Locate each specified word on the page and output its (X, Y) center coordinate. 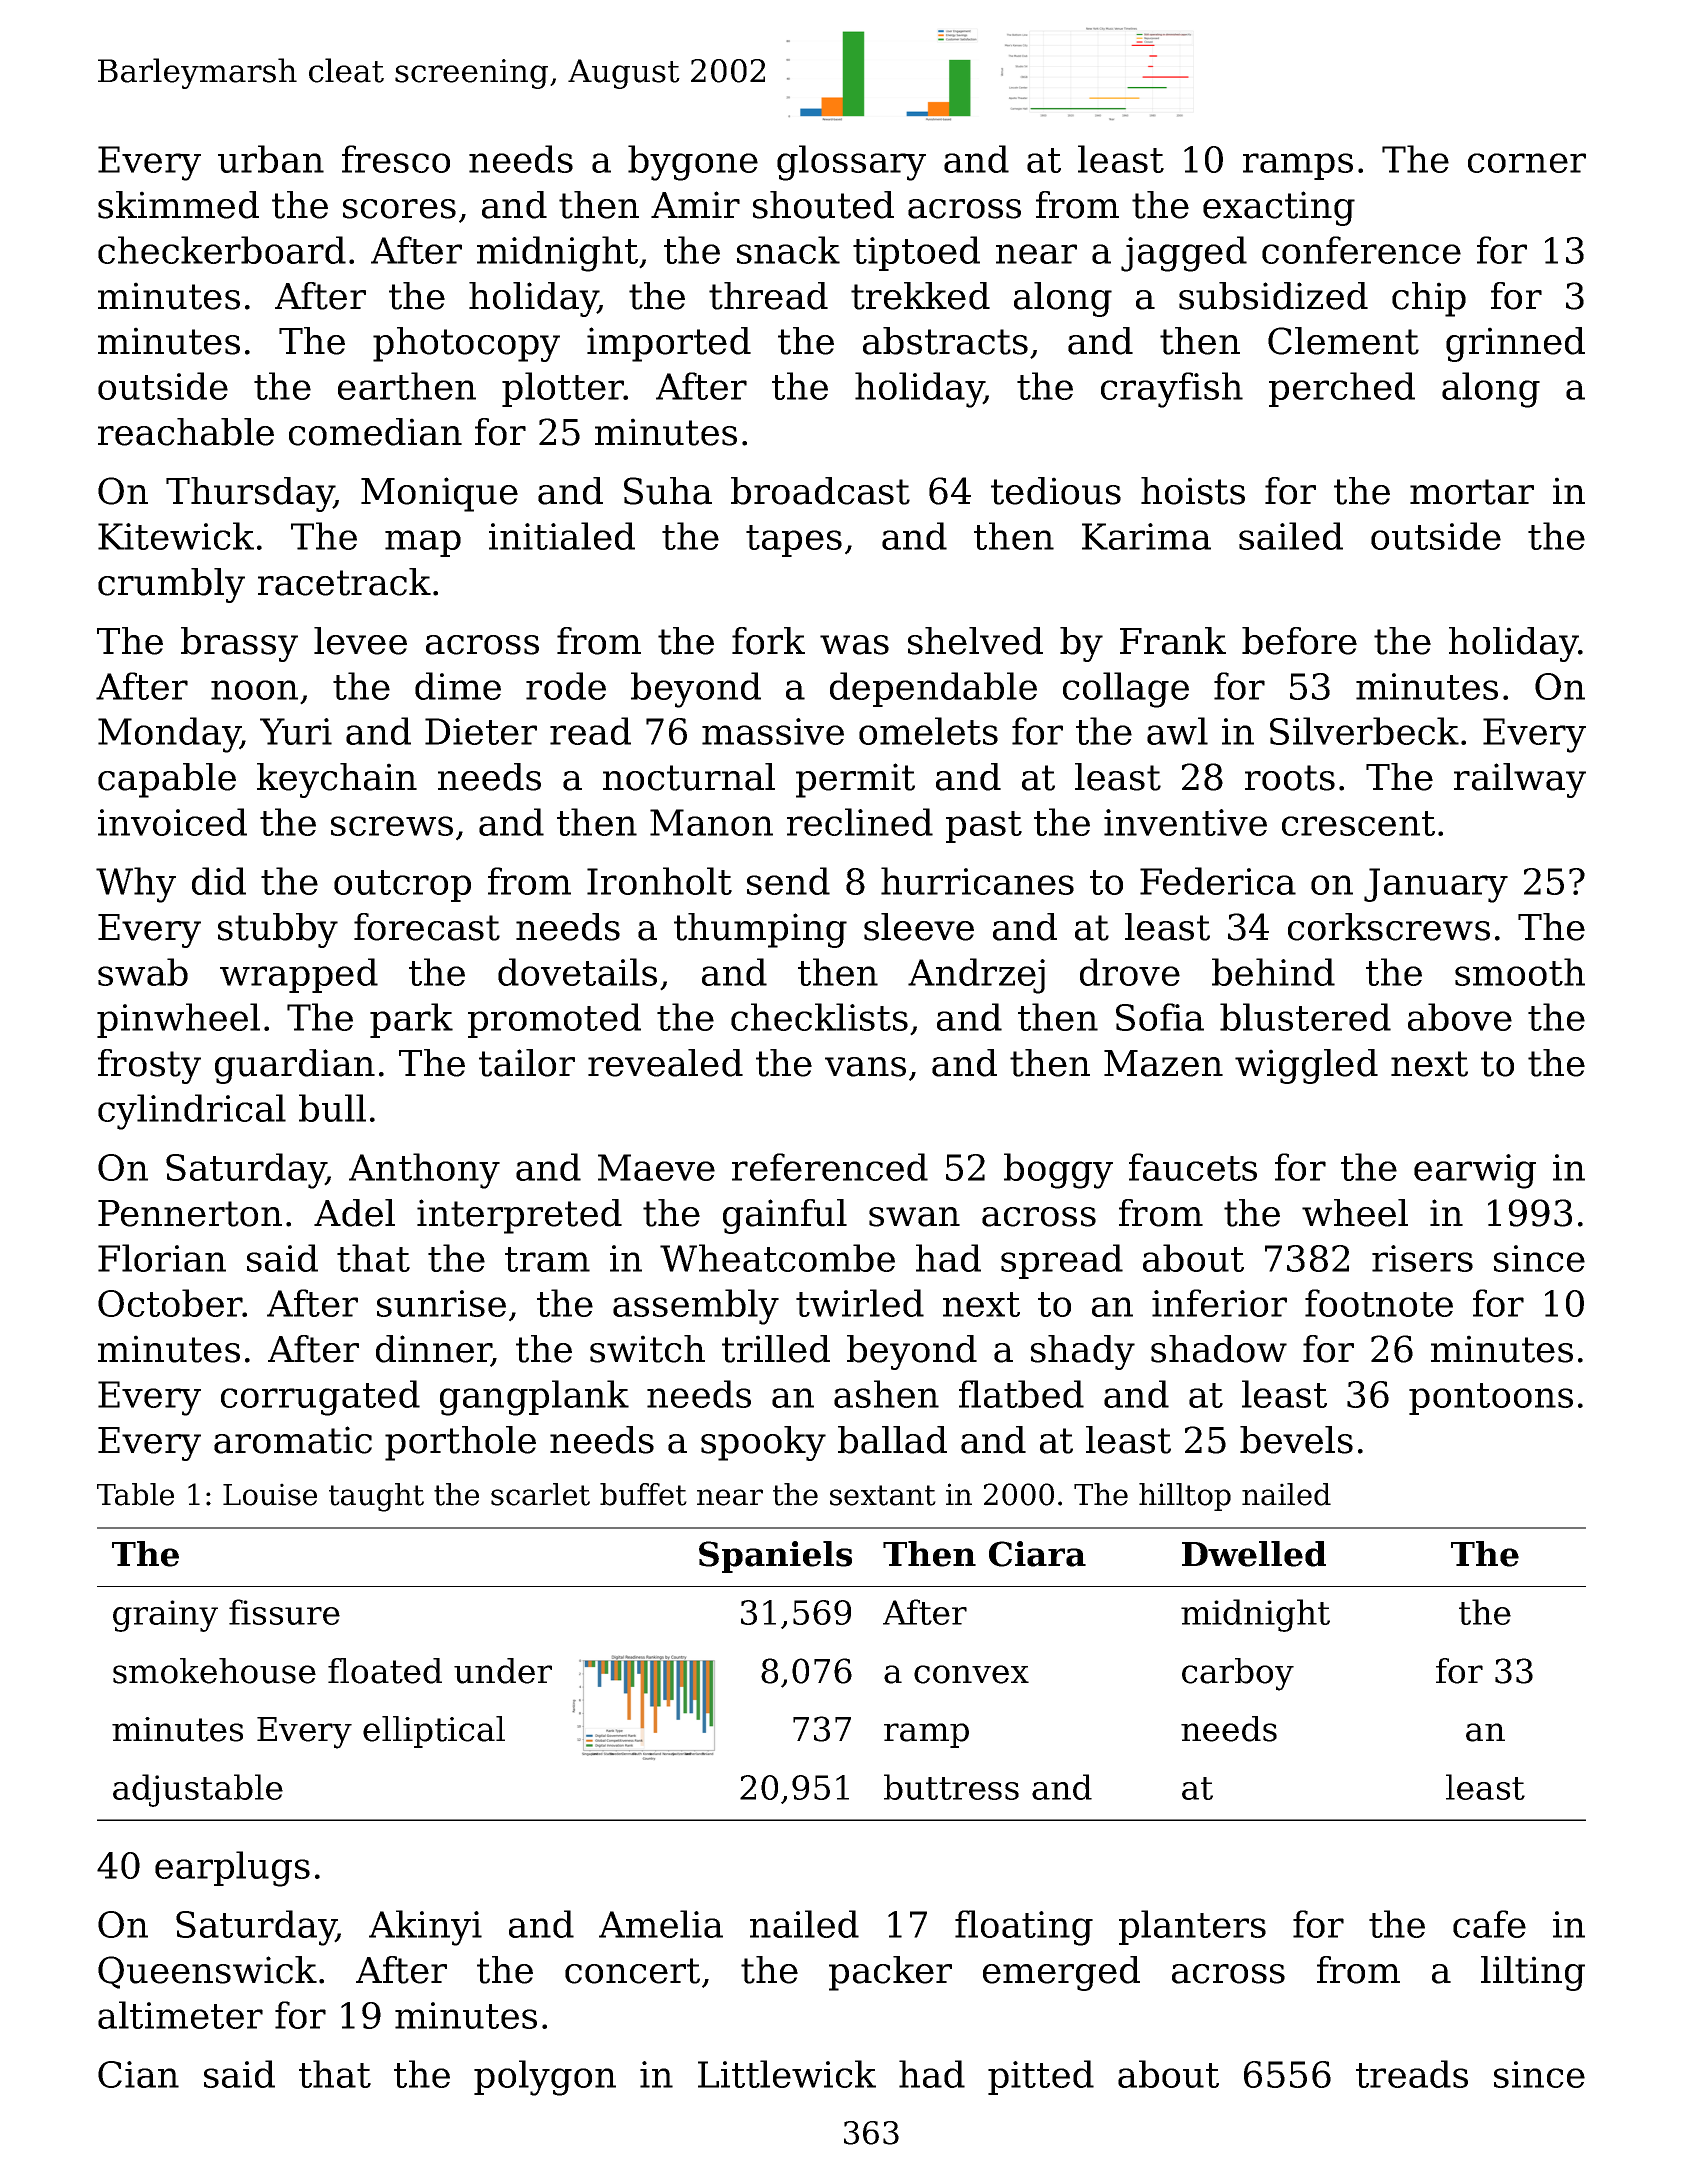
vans (865, 1067)
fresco (396, 159)
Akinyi (425, 1928)
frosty (149, 1066)
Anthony (424, 1171)
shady (1083, 1352)
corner (1527, 163)
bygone (693, 163)
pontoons (1491, 1399)
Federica (1218, 881)
